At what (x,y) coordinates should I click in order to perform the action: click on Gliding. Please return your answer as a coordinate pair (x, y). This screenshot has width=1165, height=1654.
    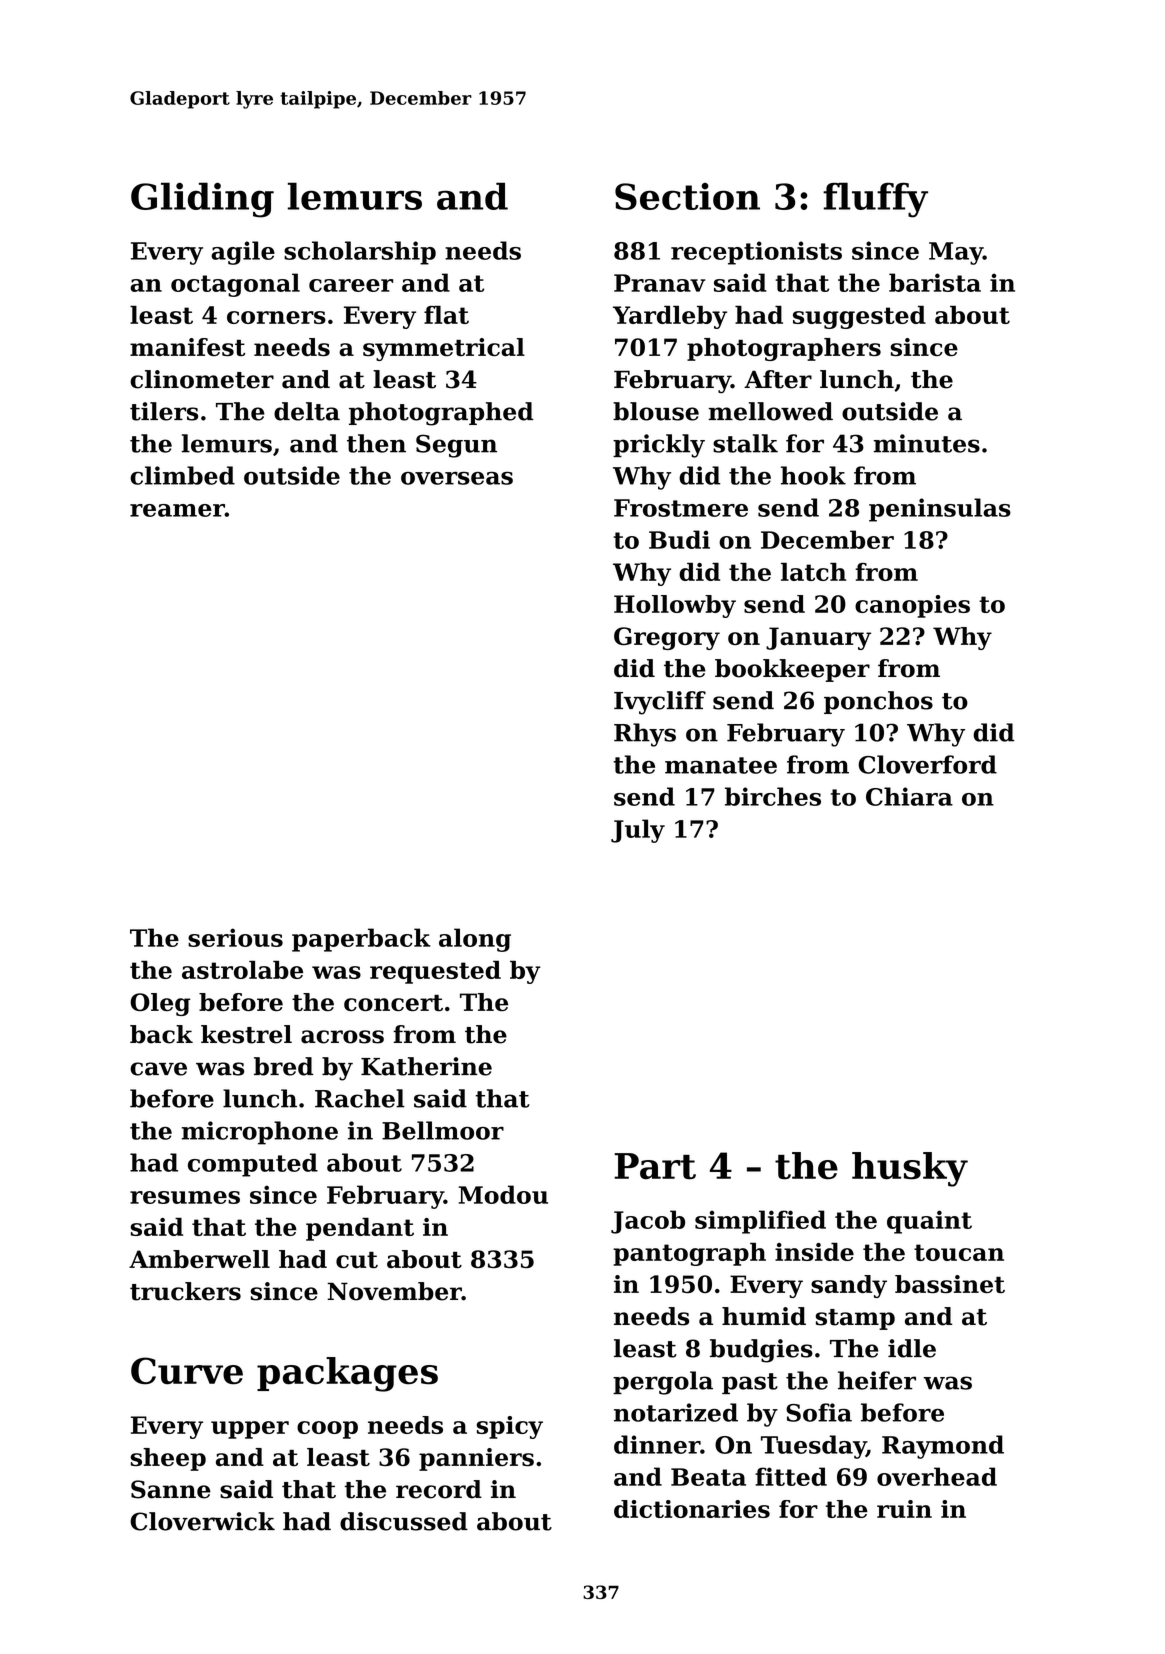
    Looking at the image, I should click on (202, 200).
